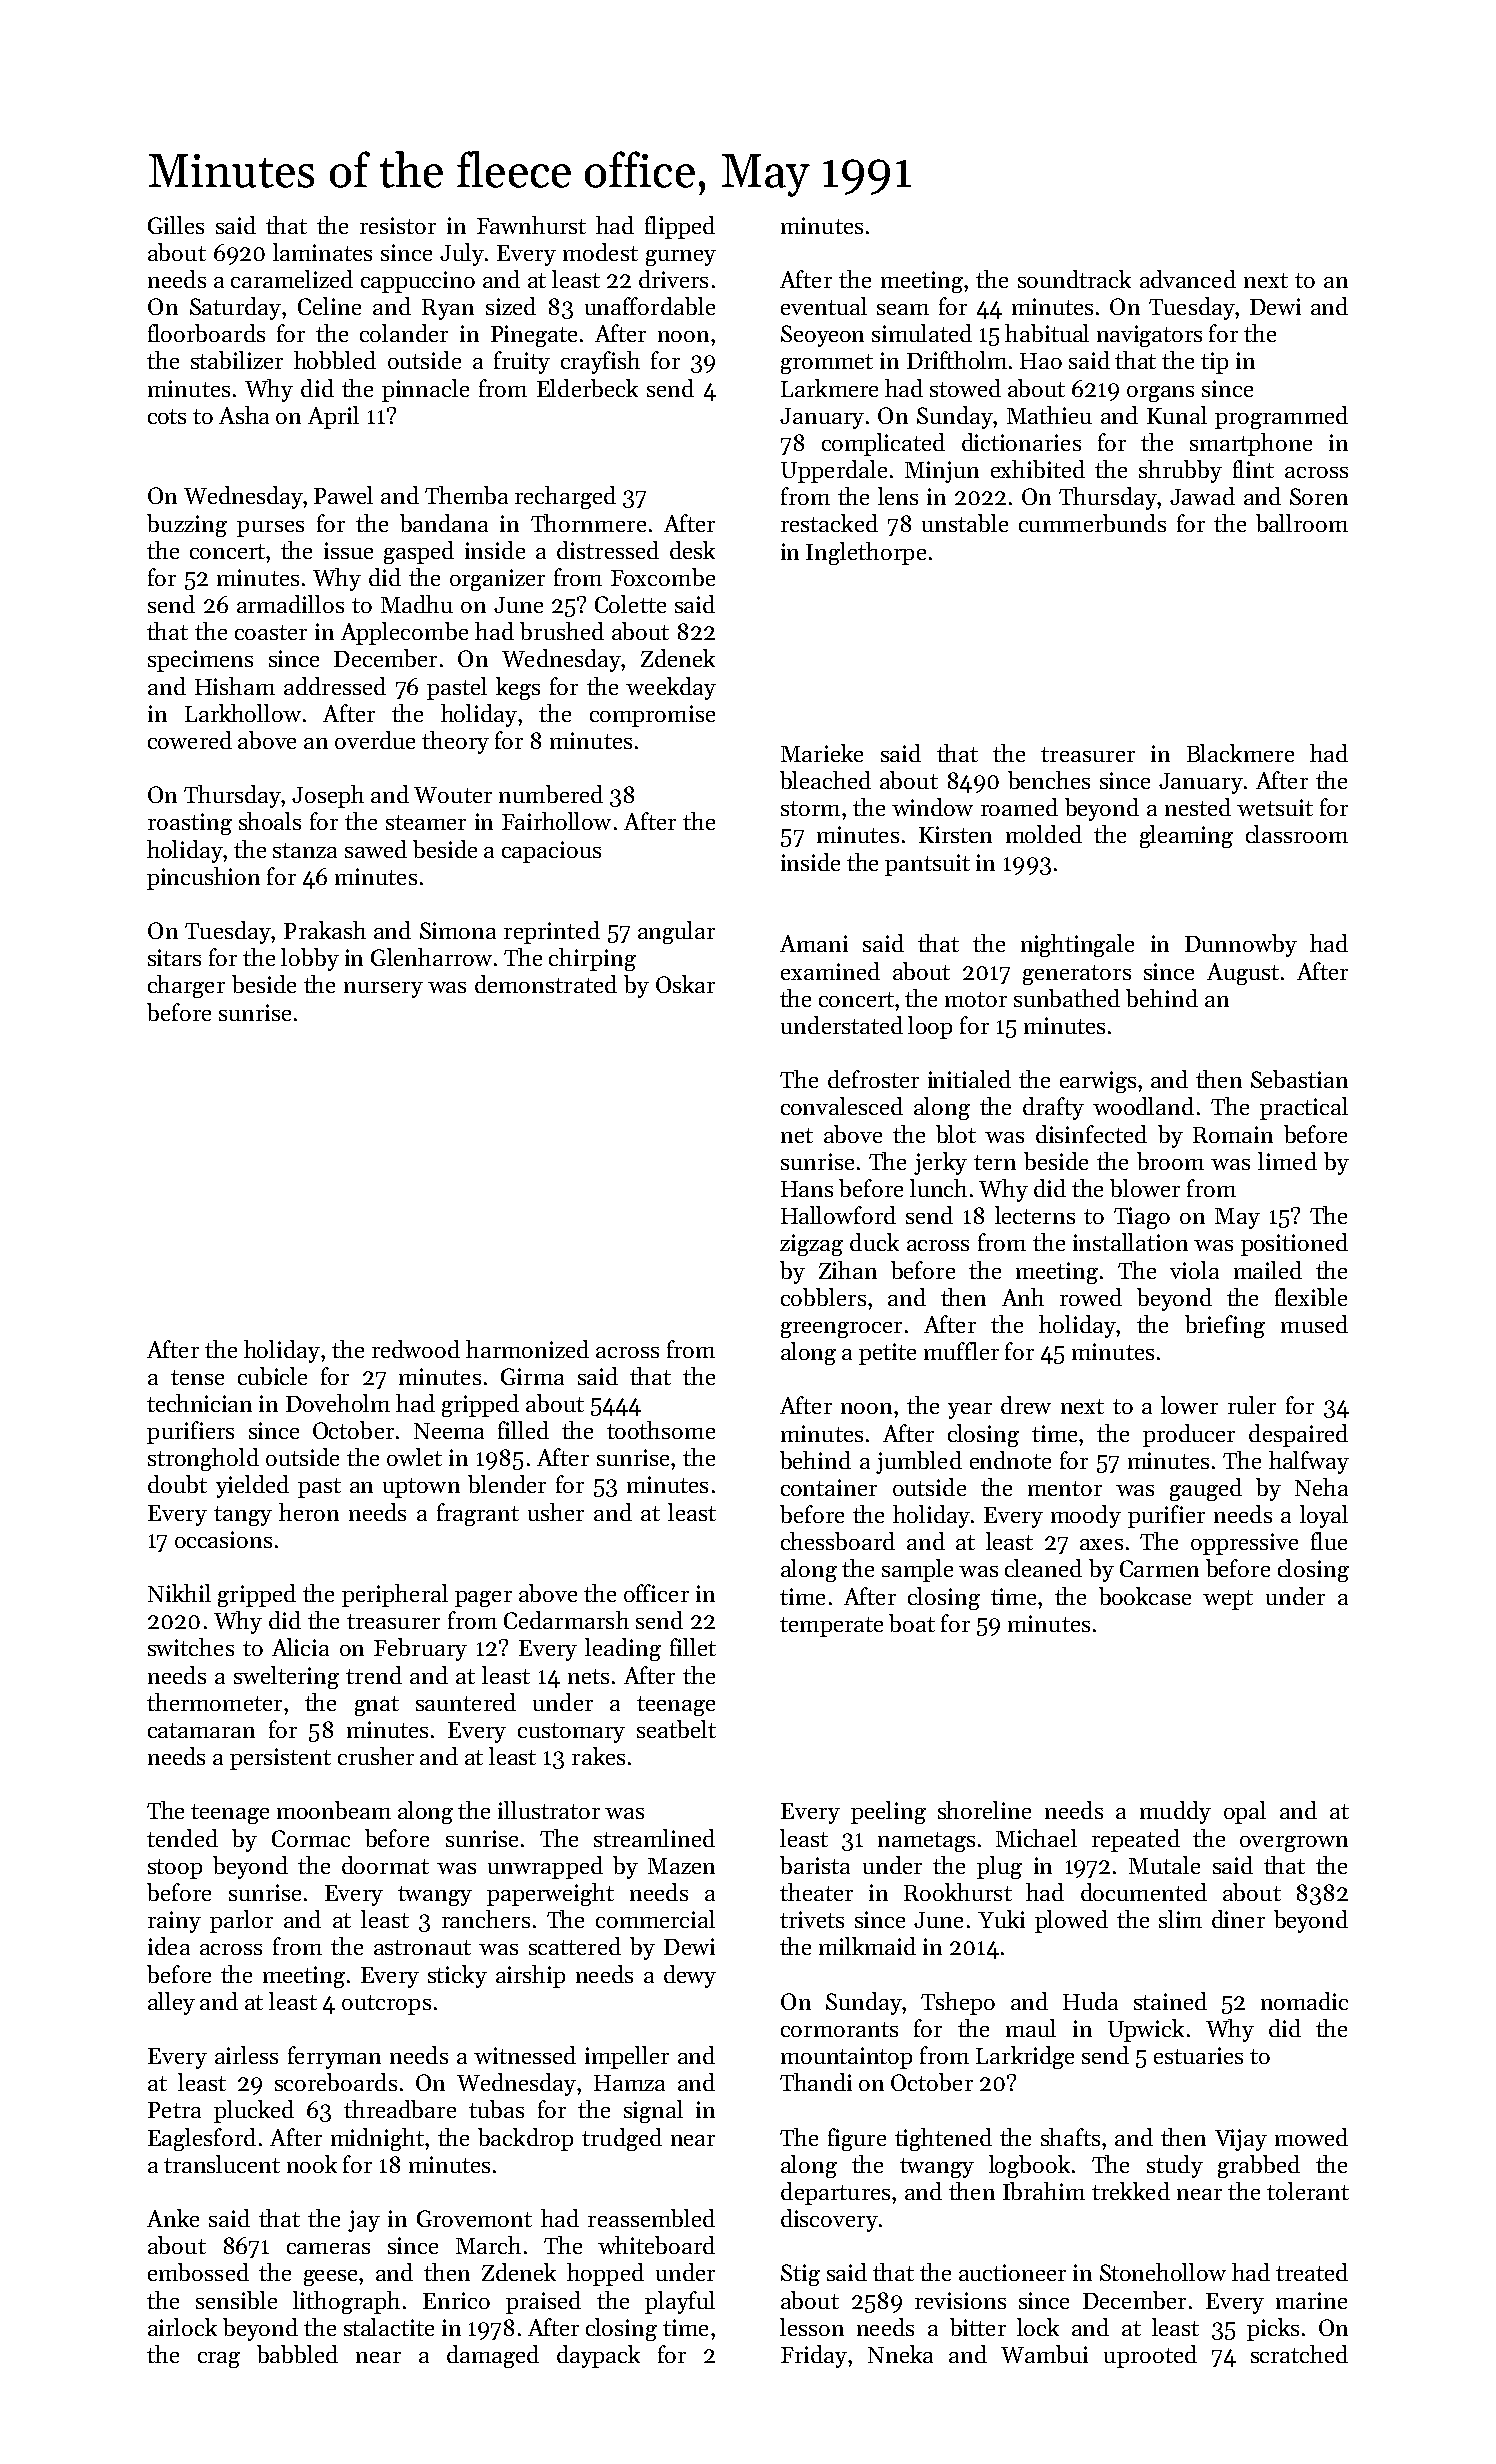  I want to click on flipped, so click(680, 227).
